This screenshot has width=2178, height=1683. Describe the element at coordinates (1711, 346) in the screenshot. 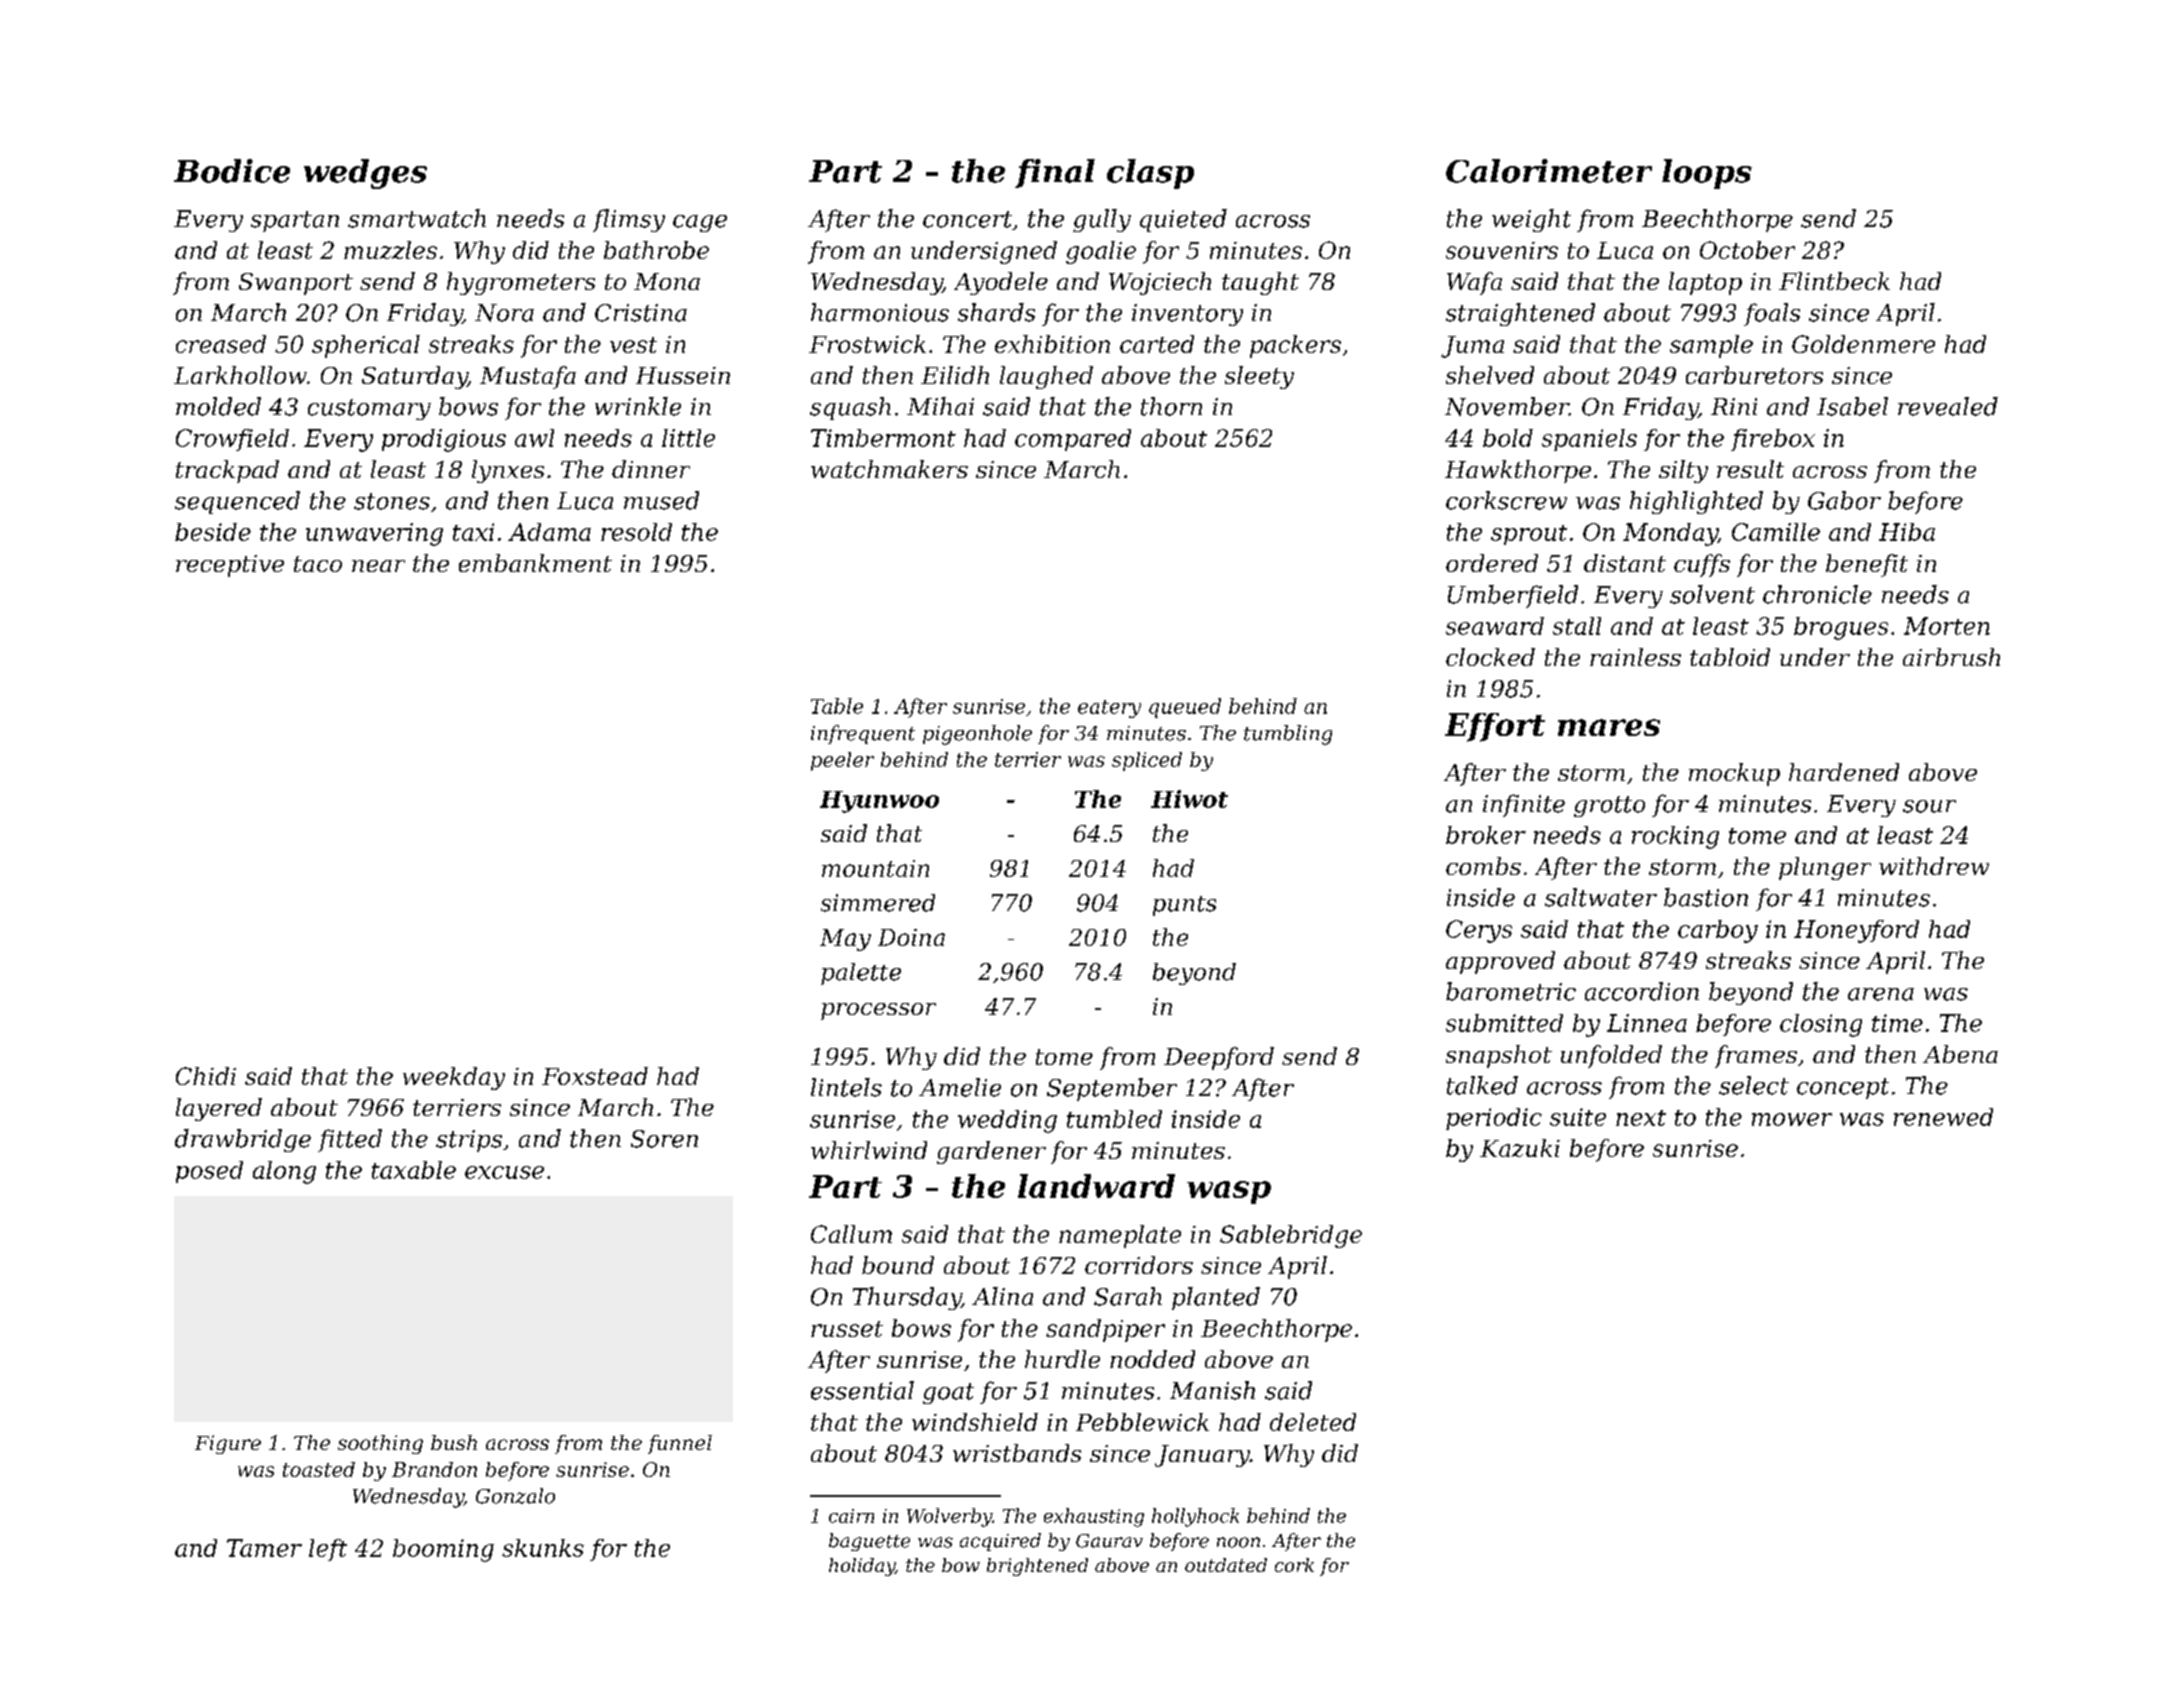

I see `sample` at that location.
